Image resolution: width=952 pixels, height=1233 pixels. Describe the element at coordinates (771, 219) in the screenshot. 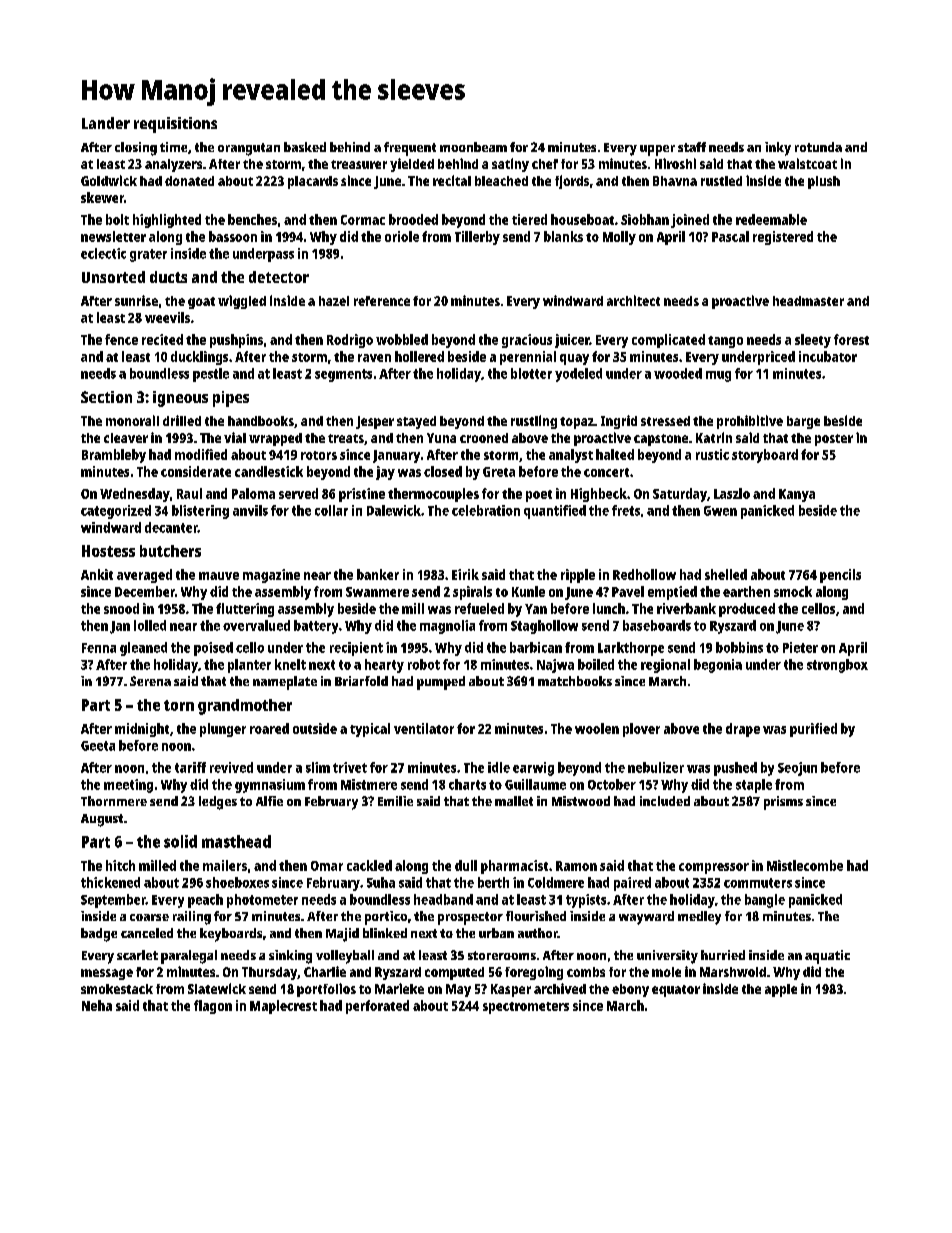

I see `redeemable` at that location.
